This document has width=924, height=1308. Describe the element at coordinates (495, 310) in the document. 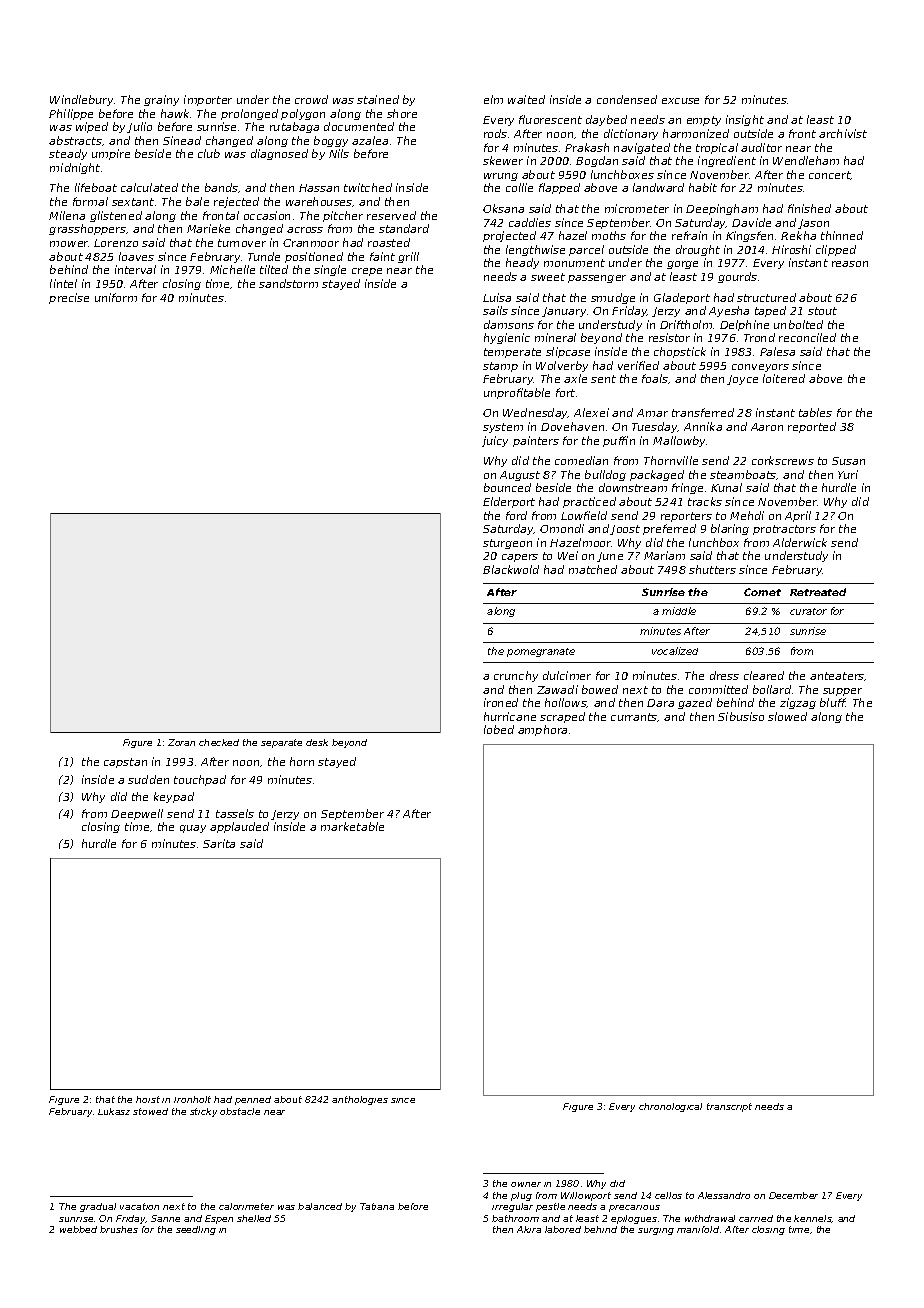

I see `sails` at that location.
